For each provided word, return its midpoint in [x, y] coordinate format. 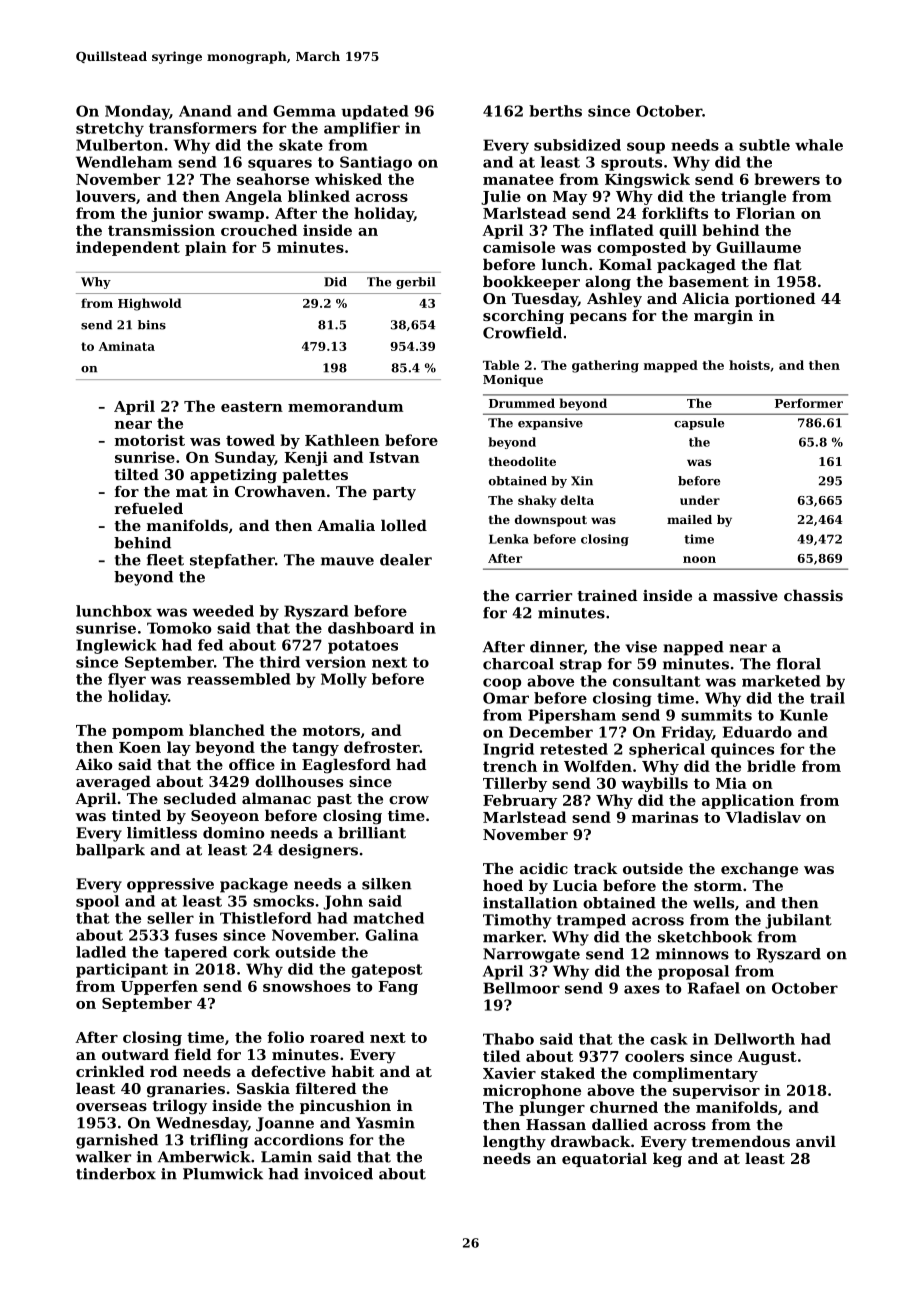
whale [819, 145]
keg [667, 1160]
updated [375, 112]
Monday [137, 112]
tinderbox [116, 1174]
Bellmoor [521, 988]
